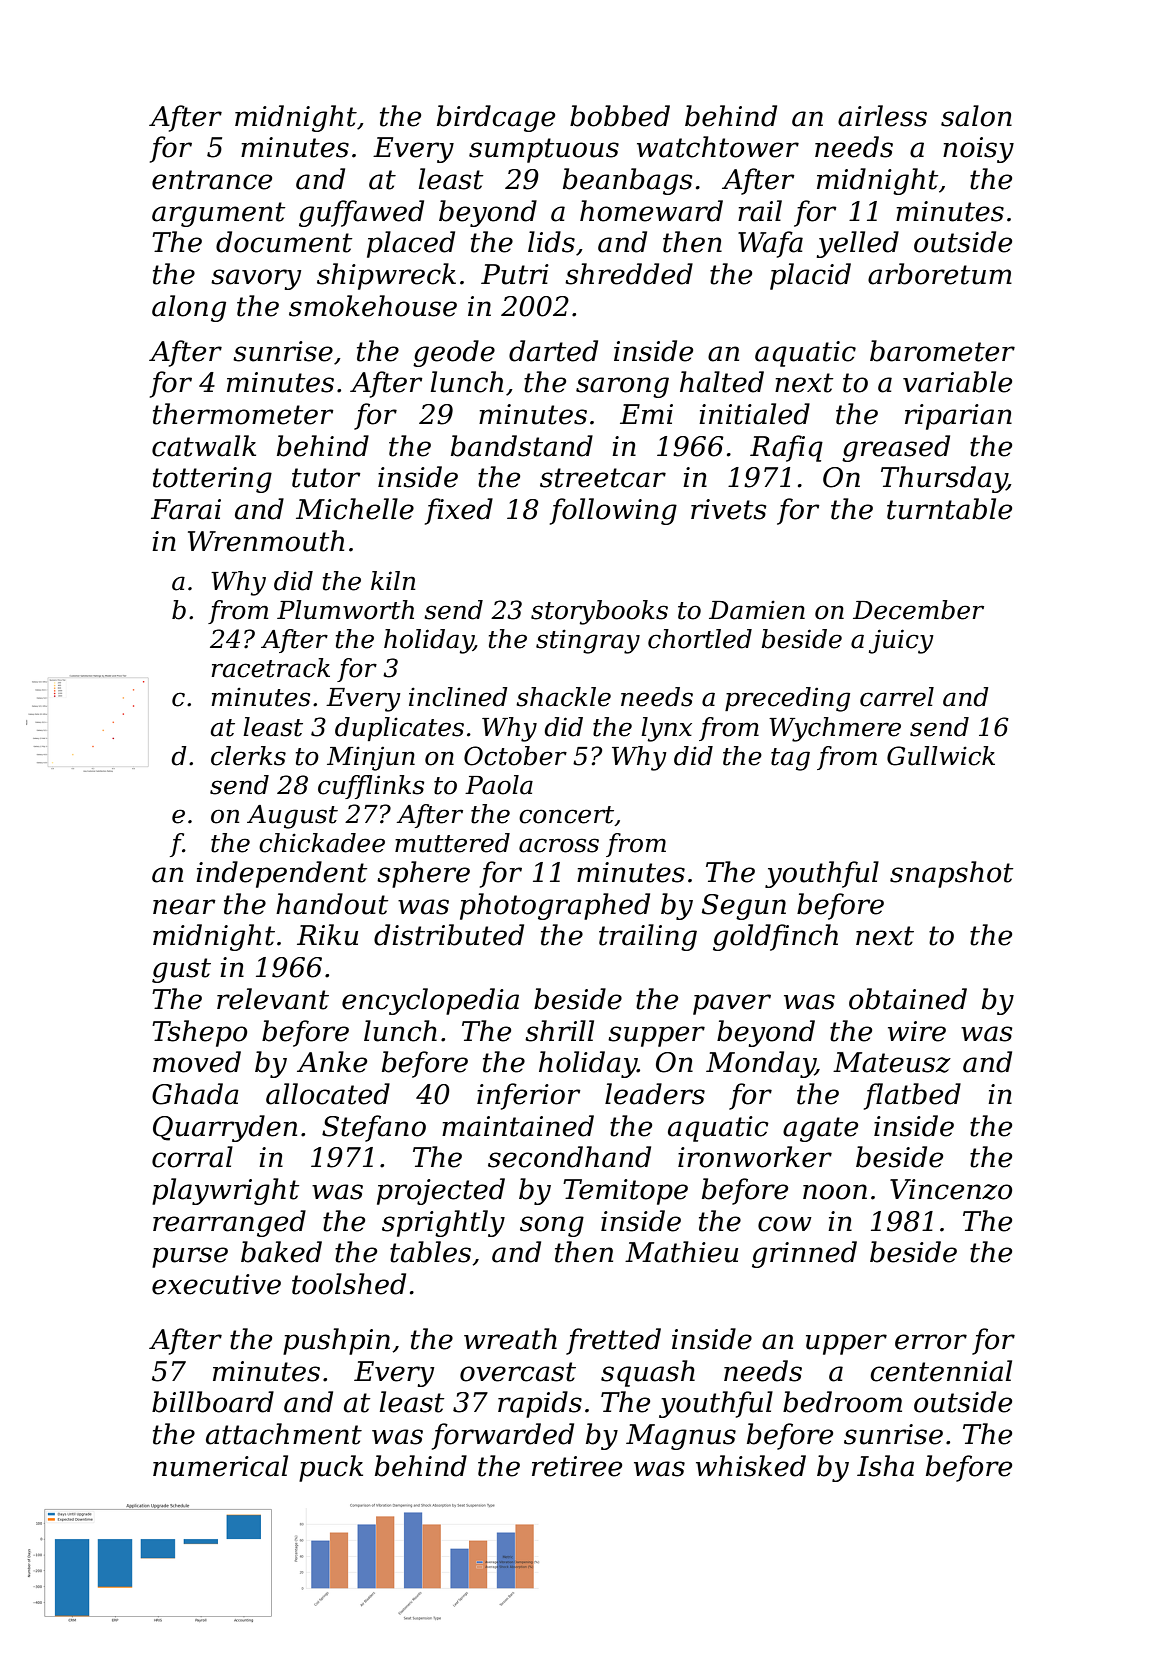  I want to click on Wrenmouth, so click(266, 541).
